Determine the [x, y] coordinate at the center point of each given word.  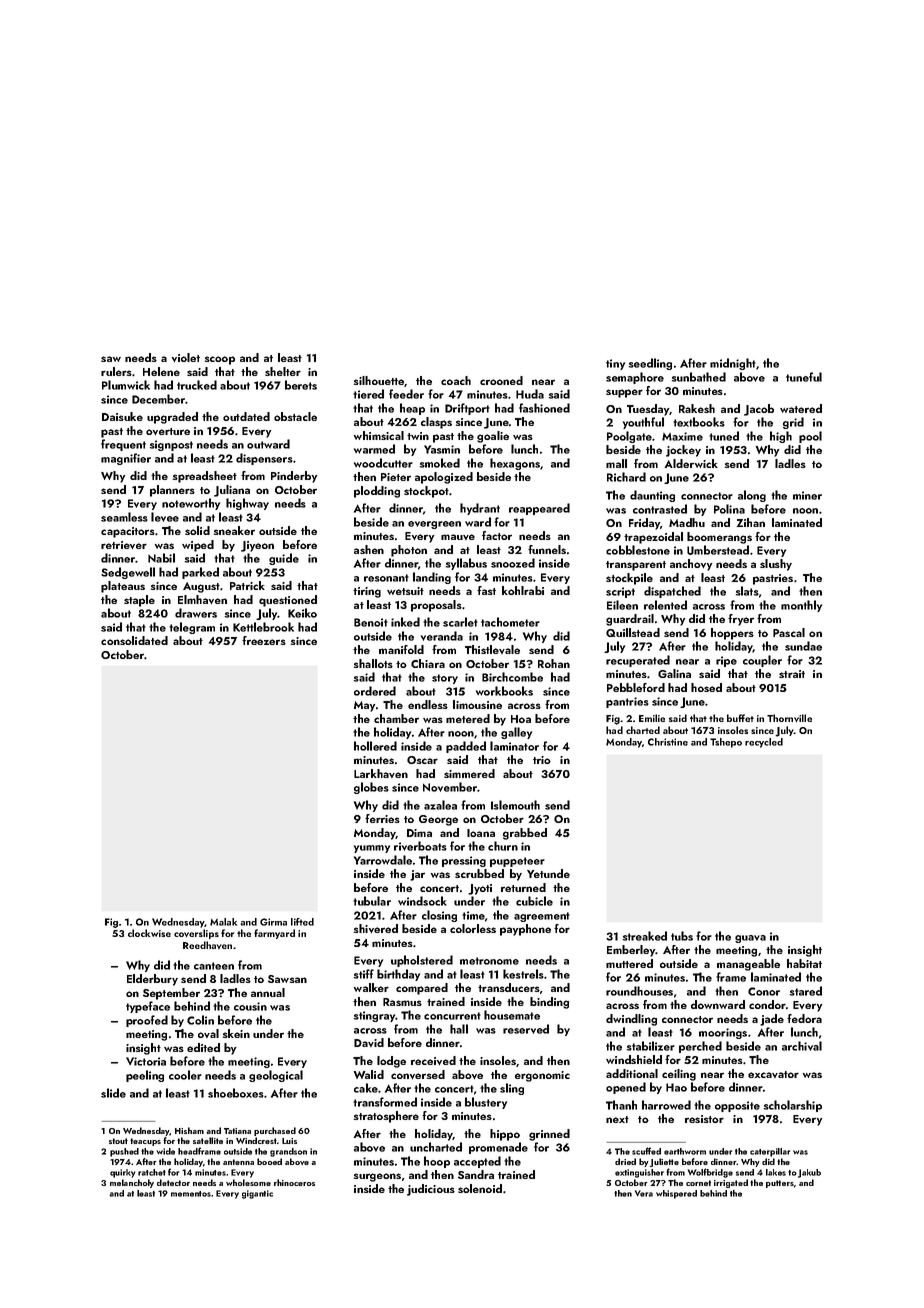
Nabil [161, 558]
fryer [741, 620]
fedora [804, 1018]
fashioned [544, 408]
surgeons [377, 1177]
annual [268, 992]
